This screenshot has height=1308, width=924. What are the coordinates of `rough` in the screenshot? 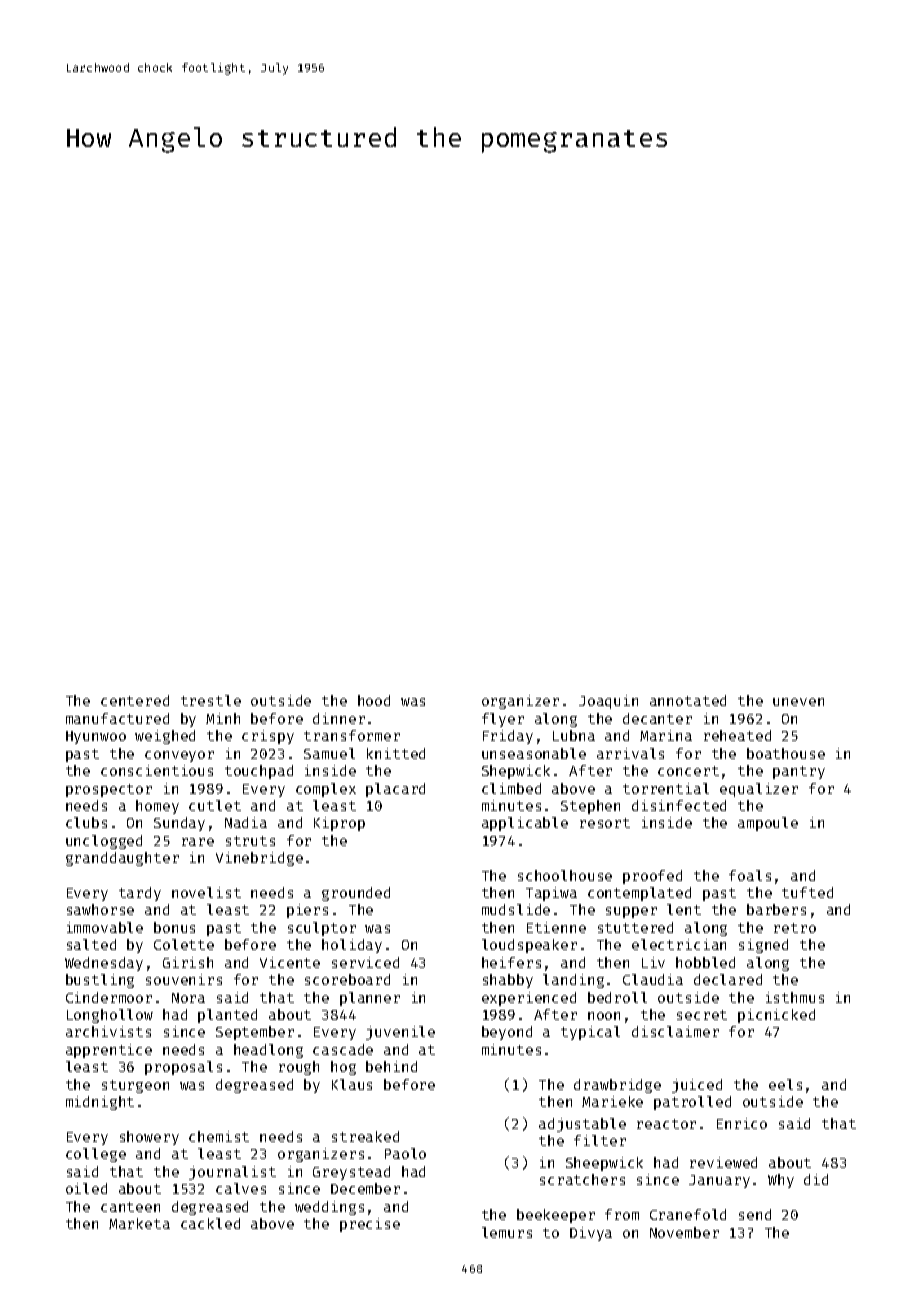 It's located at (299, 1068).
